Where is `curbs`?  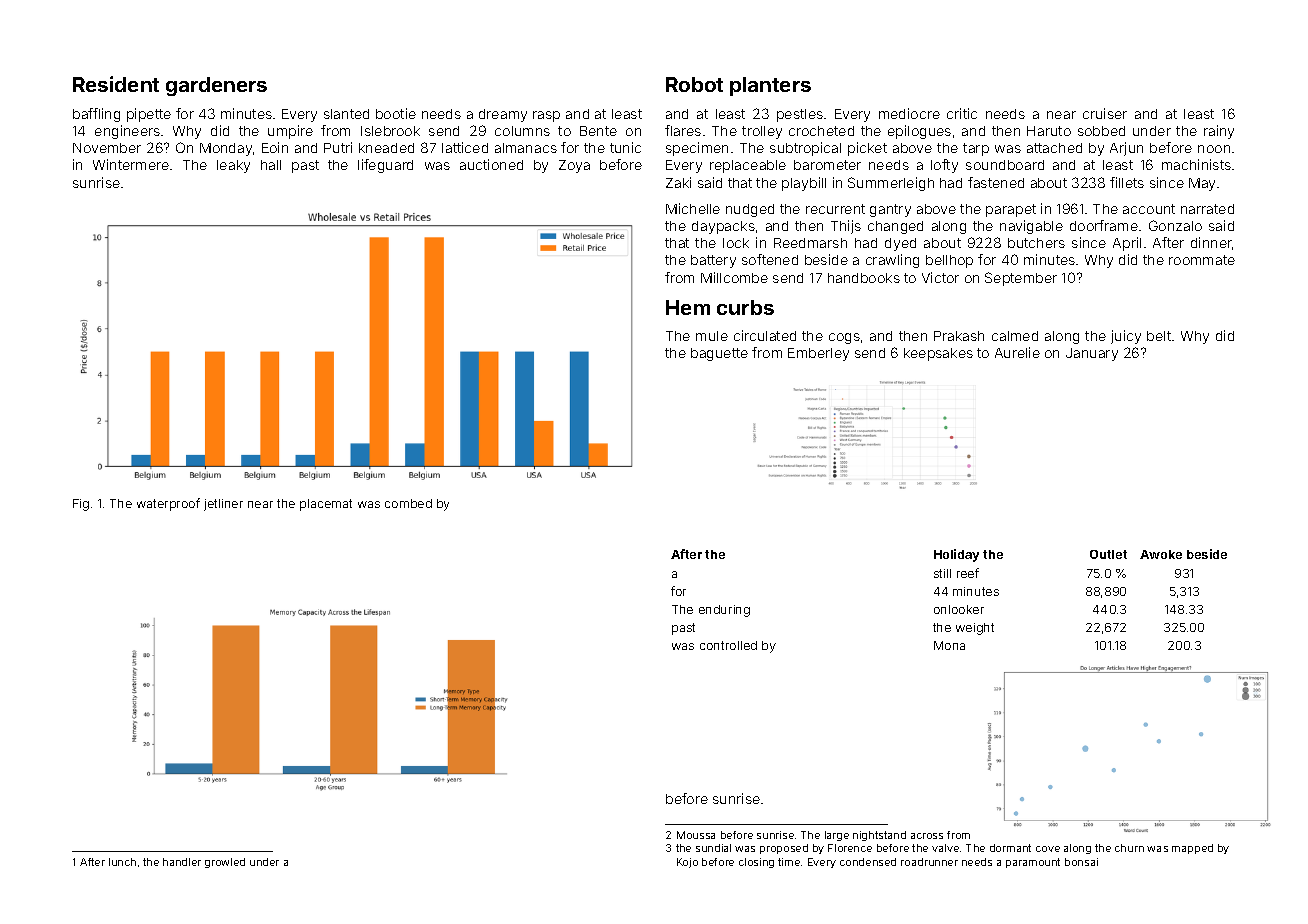 curbs is located at coordinates (745, 307).
